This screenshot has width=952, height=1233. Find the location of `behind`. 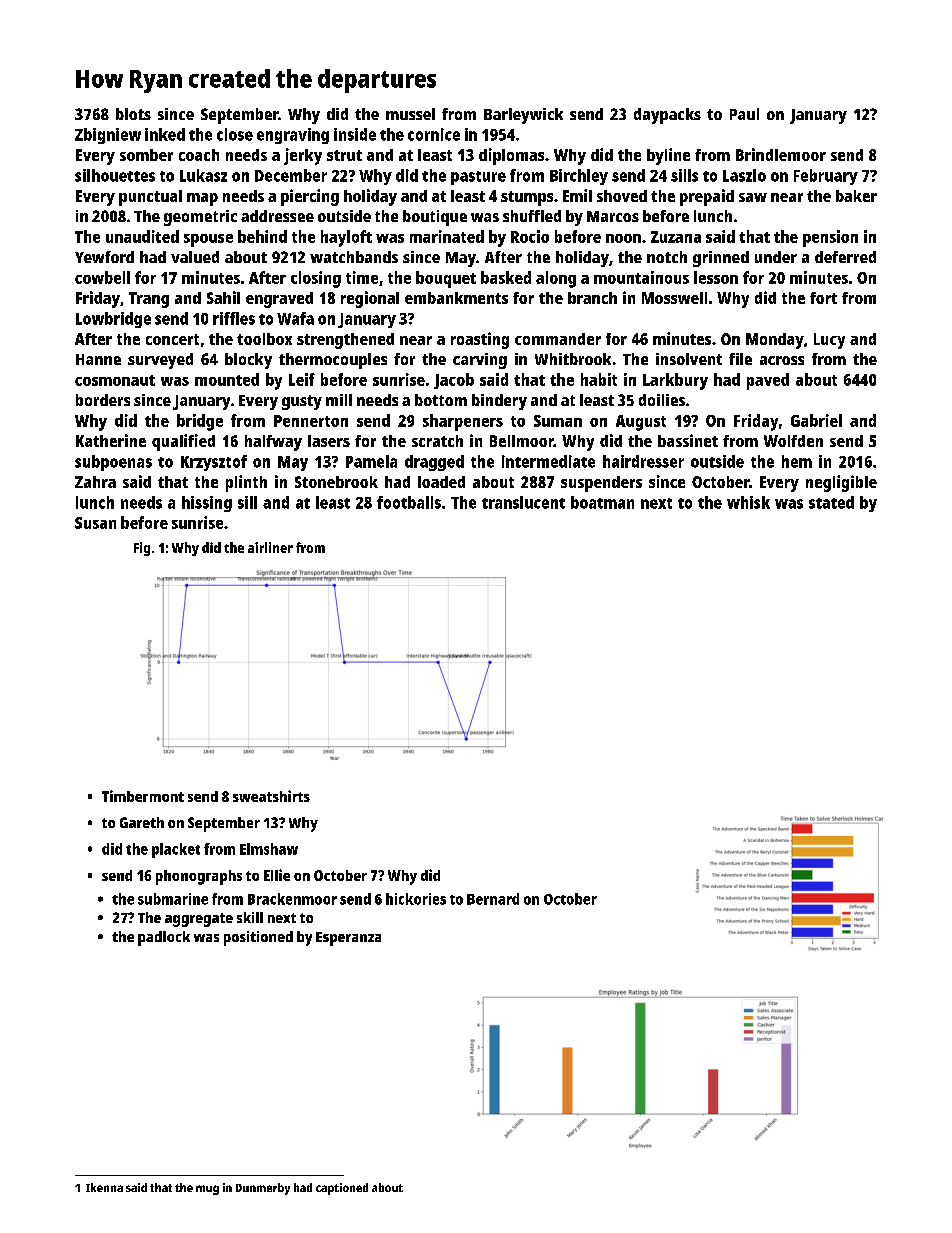

behind is located at coordinates (262, 236).
